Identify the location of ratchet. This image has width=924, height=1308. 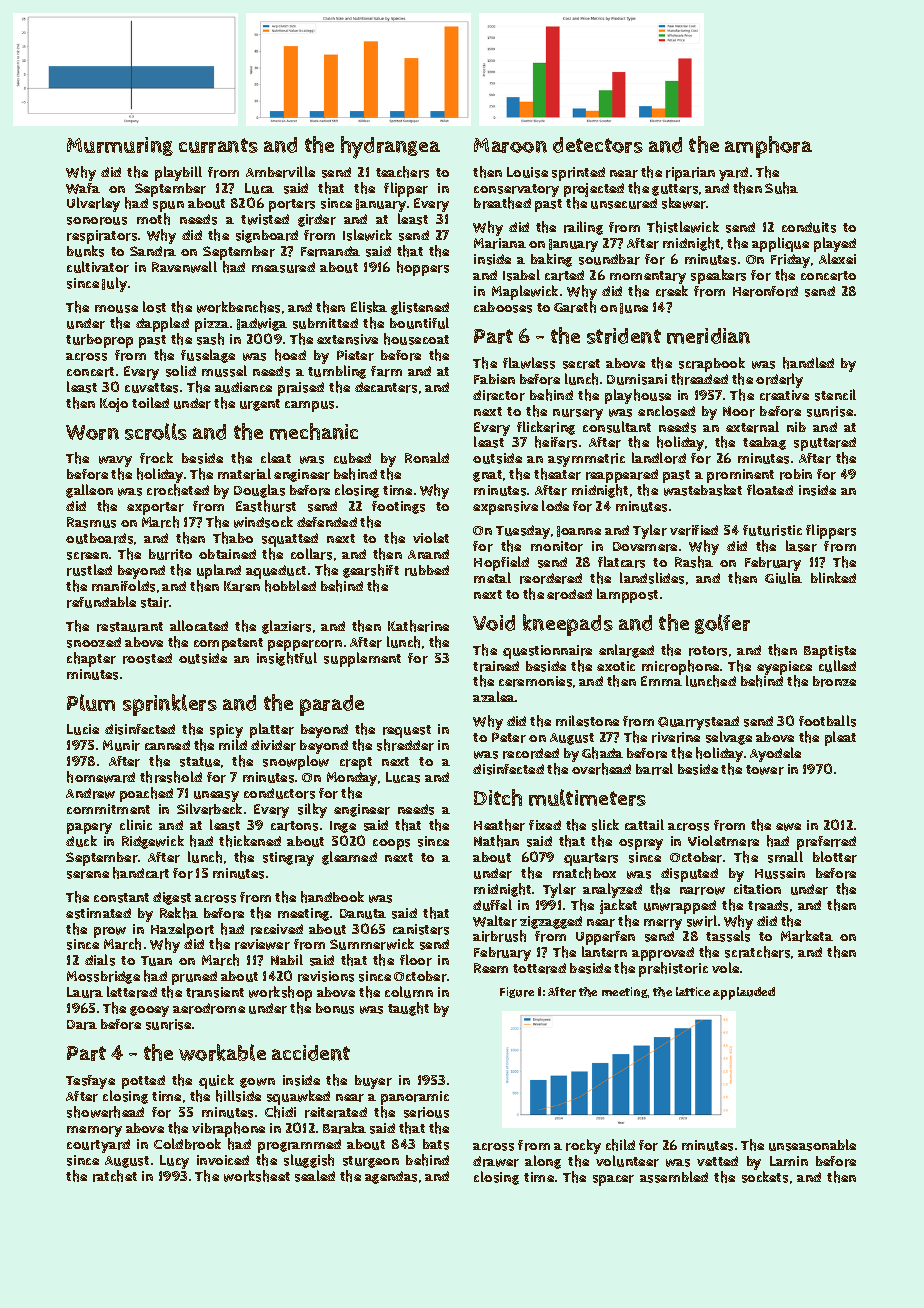
(115, 1176).
